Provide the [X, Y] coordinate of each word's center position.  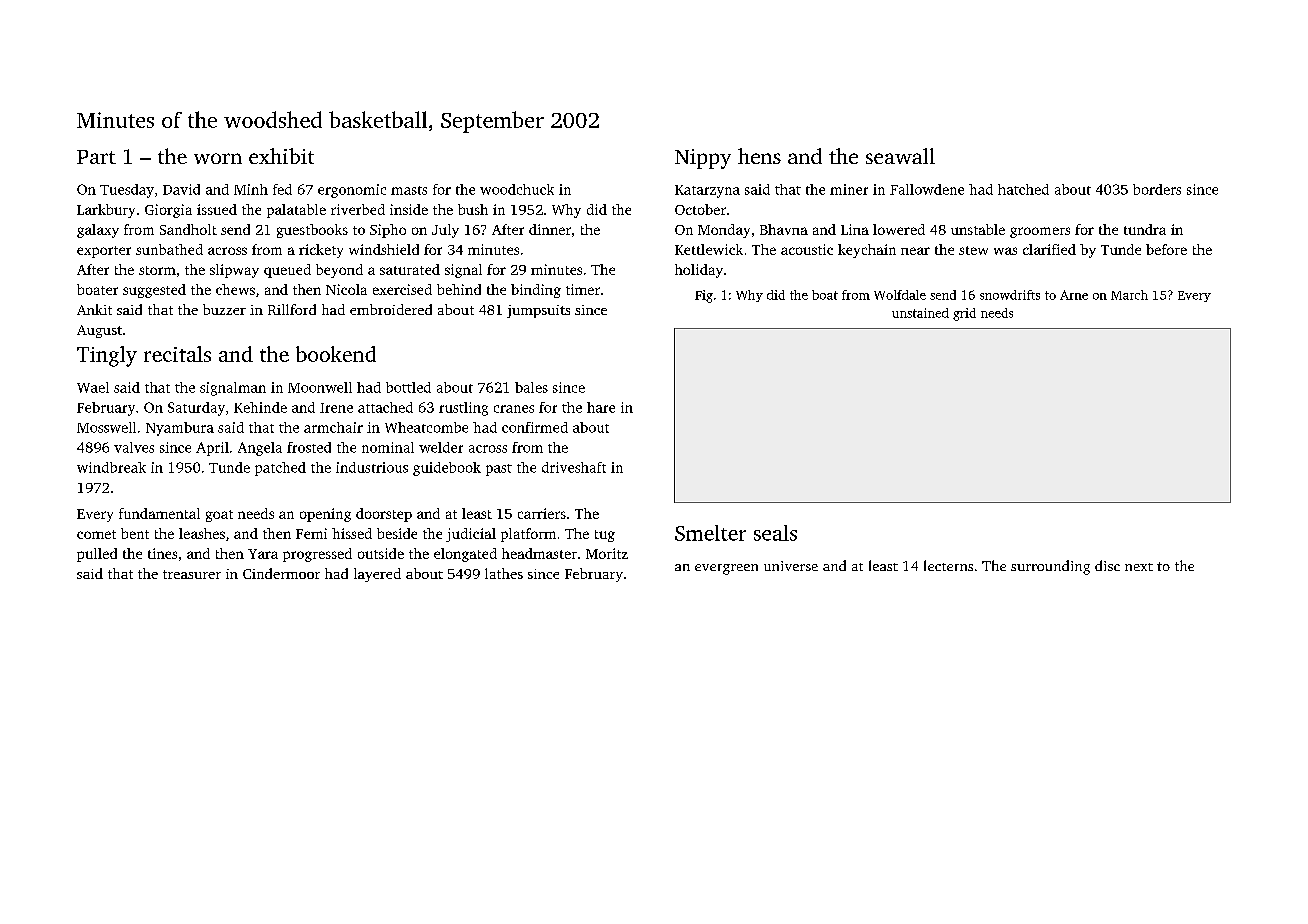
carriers [542, 513]
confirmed [535, 427]
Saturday [196, 409]
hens [759, 156]
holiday [699, 271]
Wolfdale [900, 295]
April [212, 449]
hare [601, 407]
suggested [154, 291]
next [1139, 567]
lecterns [948, 565]
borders [1157, 189]
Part [96, 157]
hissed [352, 533]
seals [775, 533]
